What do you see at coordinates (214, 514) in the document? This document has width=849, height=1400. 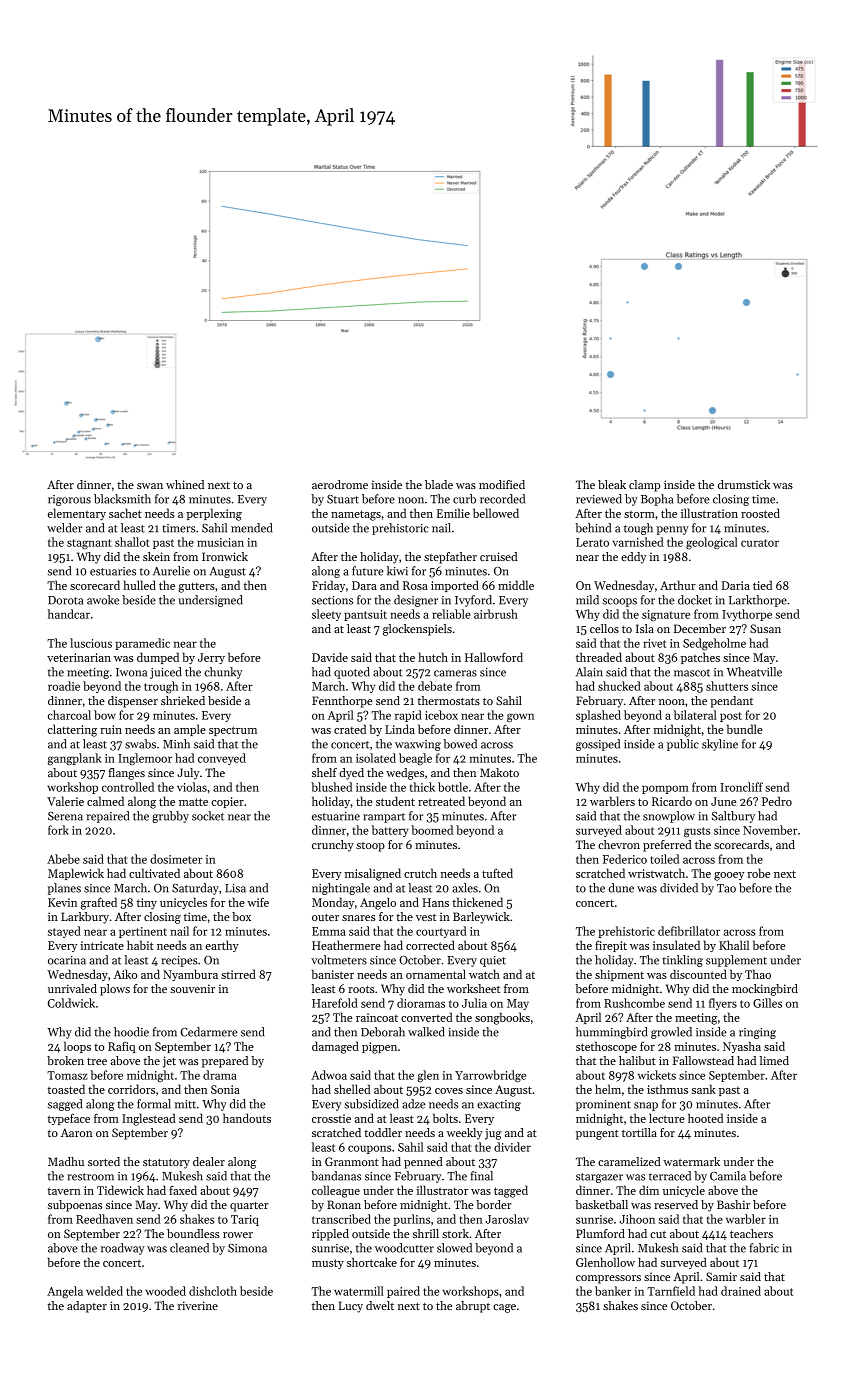 I see `perplexing` at bounding box center [214, 514].
